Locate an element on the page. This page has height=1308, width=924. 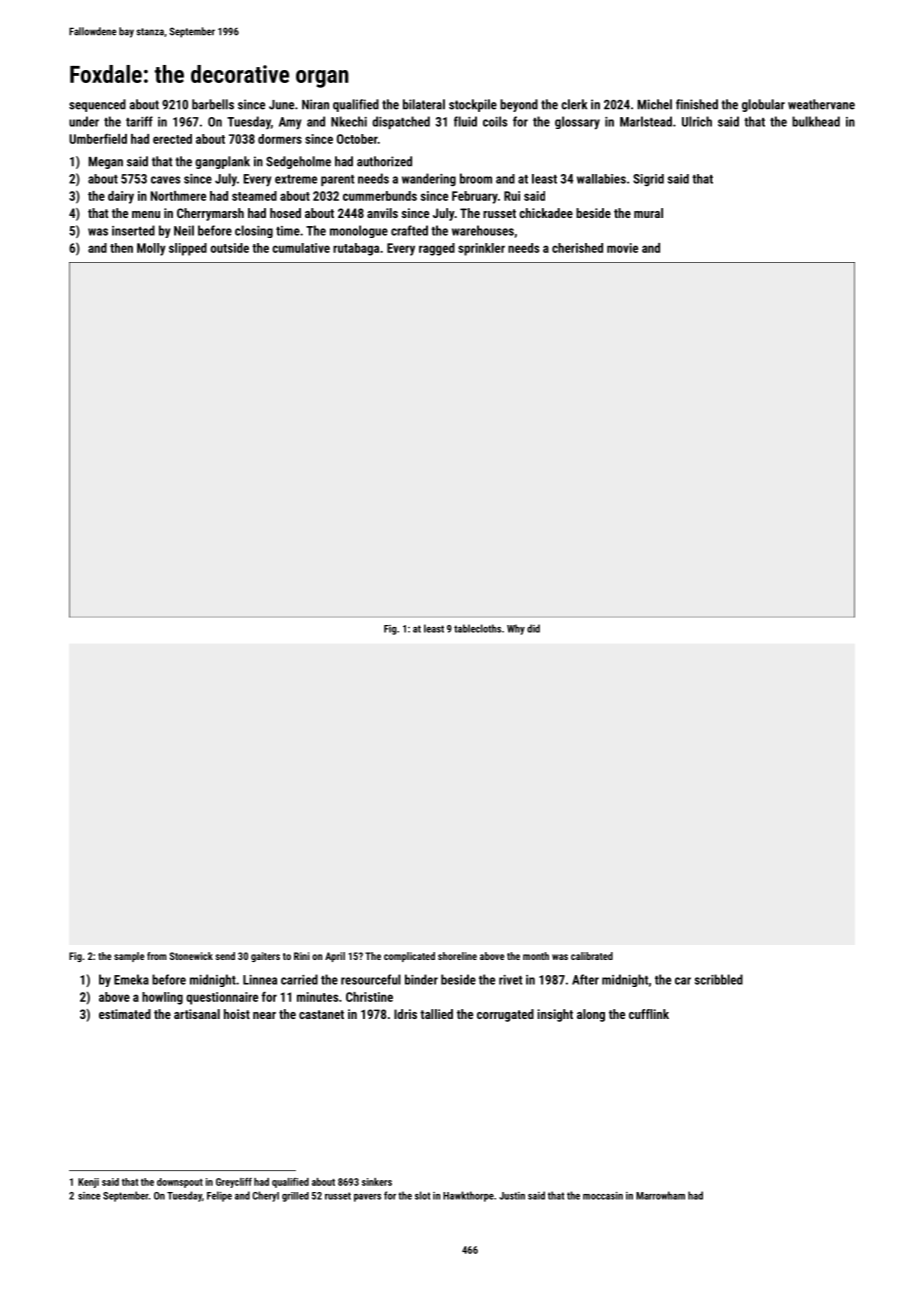
did is located at coordinates (533, 628).
